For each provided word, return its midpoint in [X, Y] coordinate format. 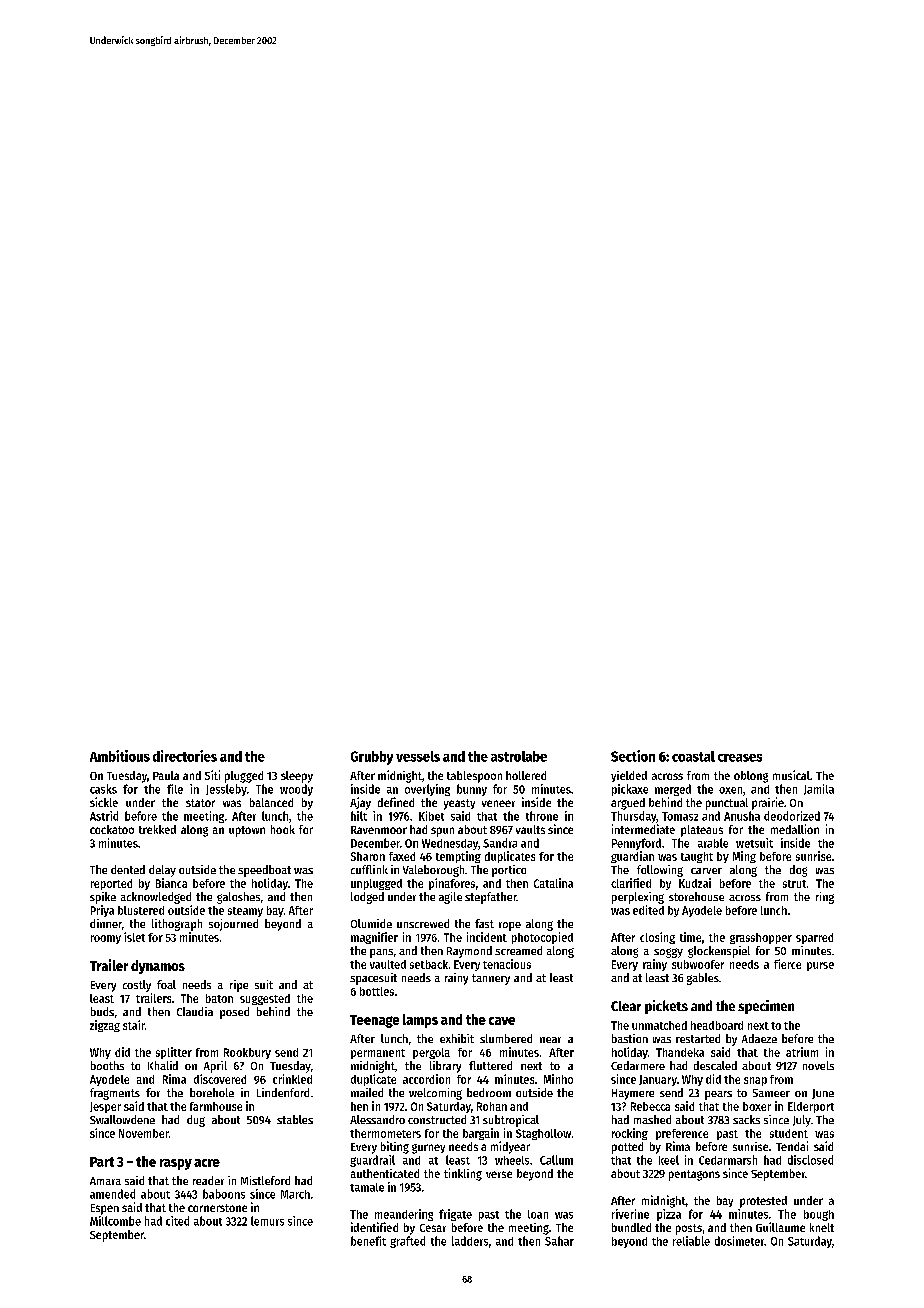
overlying [427, 790]
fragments [115, 1094]
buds [102, 1011]
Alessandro [377, 1119]
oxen [730, 790]
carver [706, 871]
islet [134, 937]
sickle [104, 802]
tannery [491, 979]
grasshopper [761, 938]
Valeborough [433, 871]
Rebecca [650, 1106]
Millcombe [115, 1221]
